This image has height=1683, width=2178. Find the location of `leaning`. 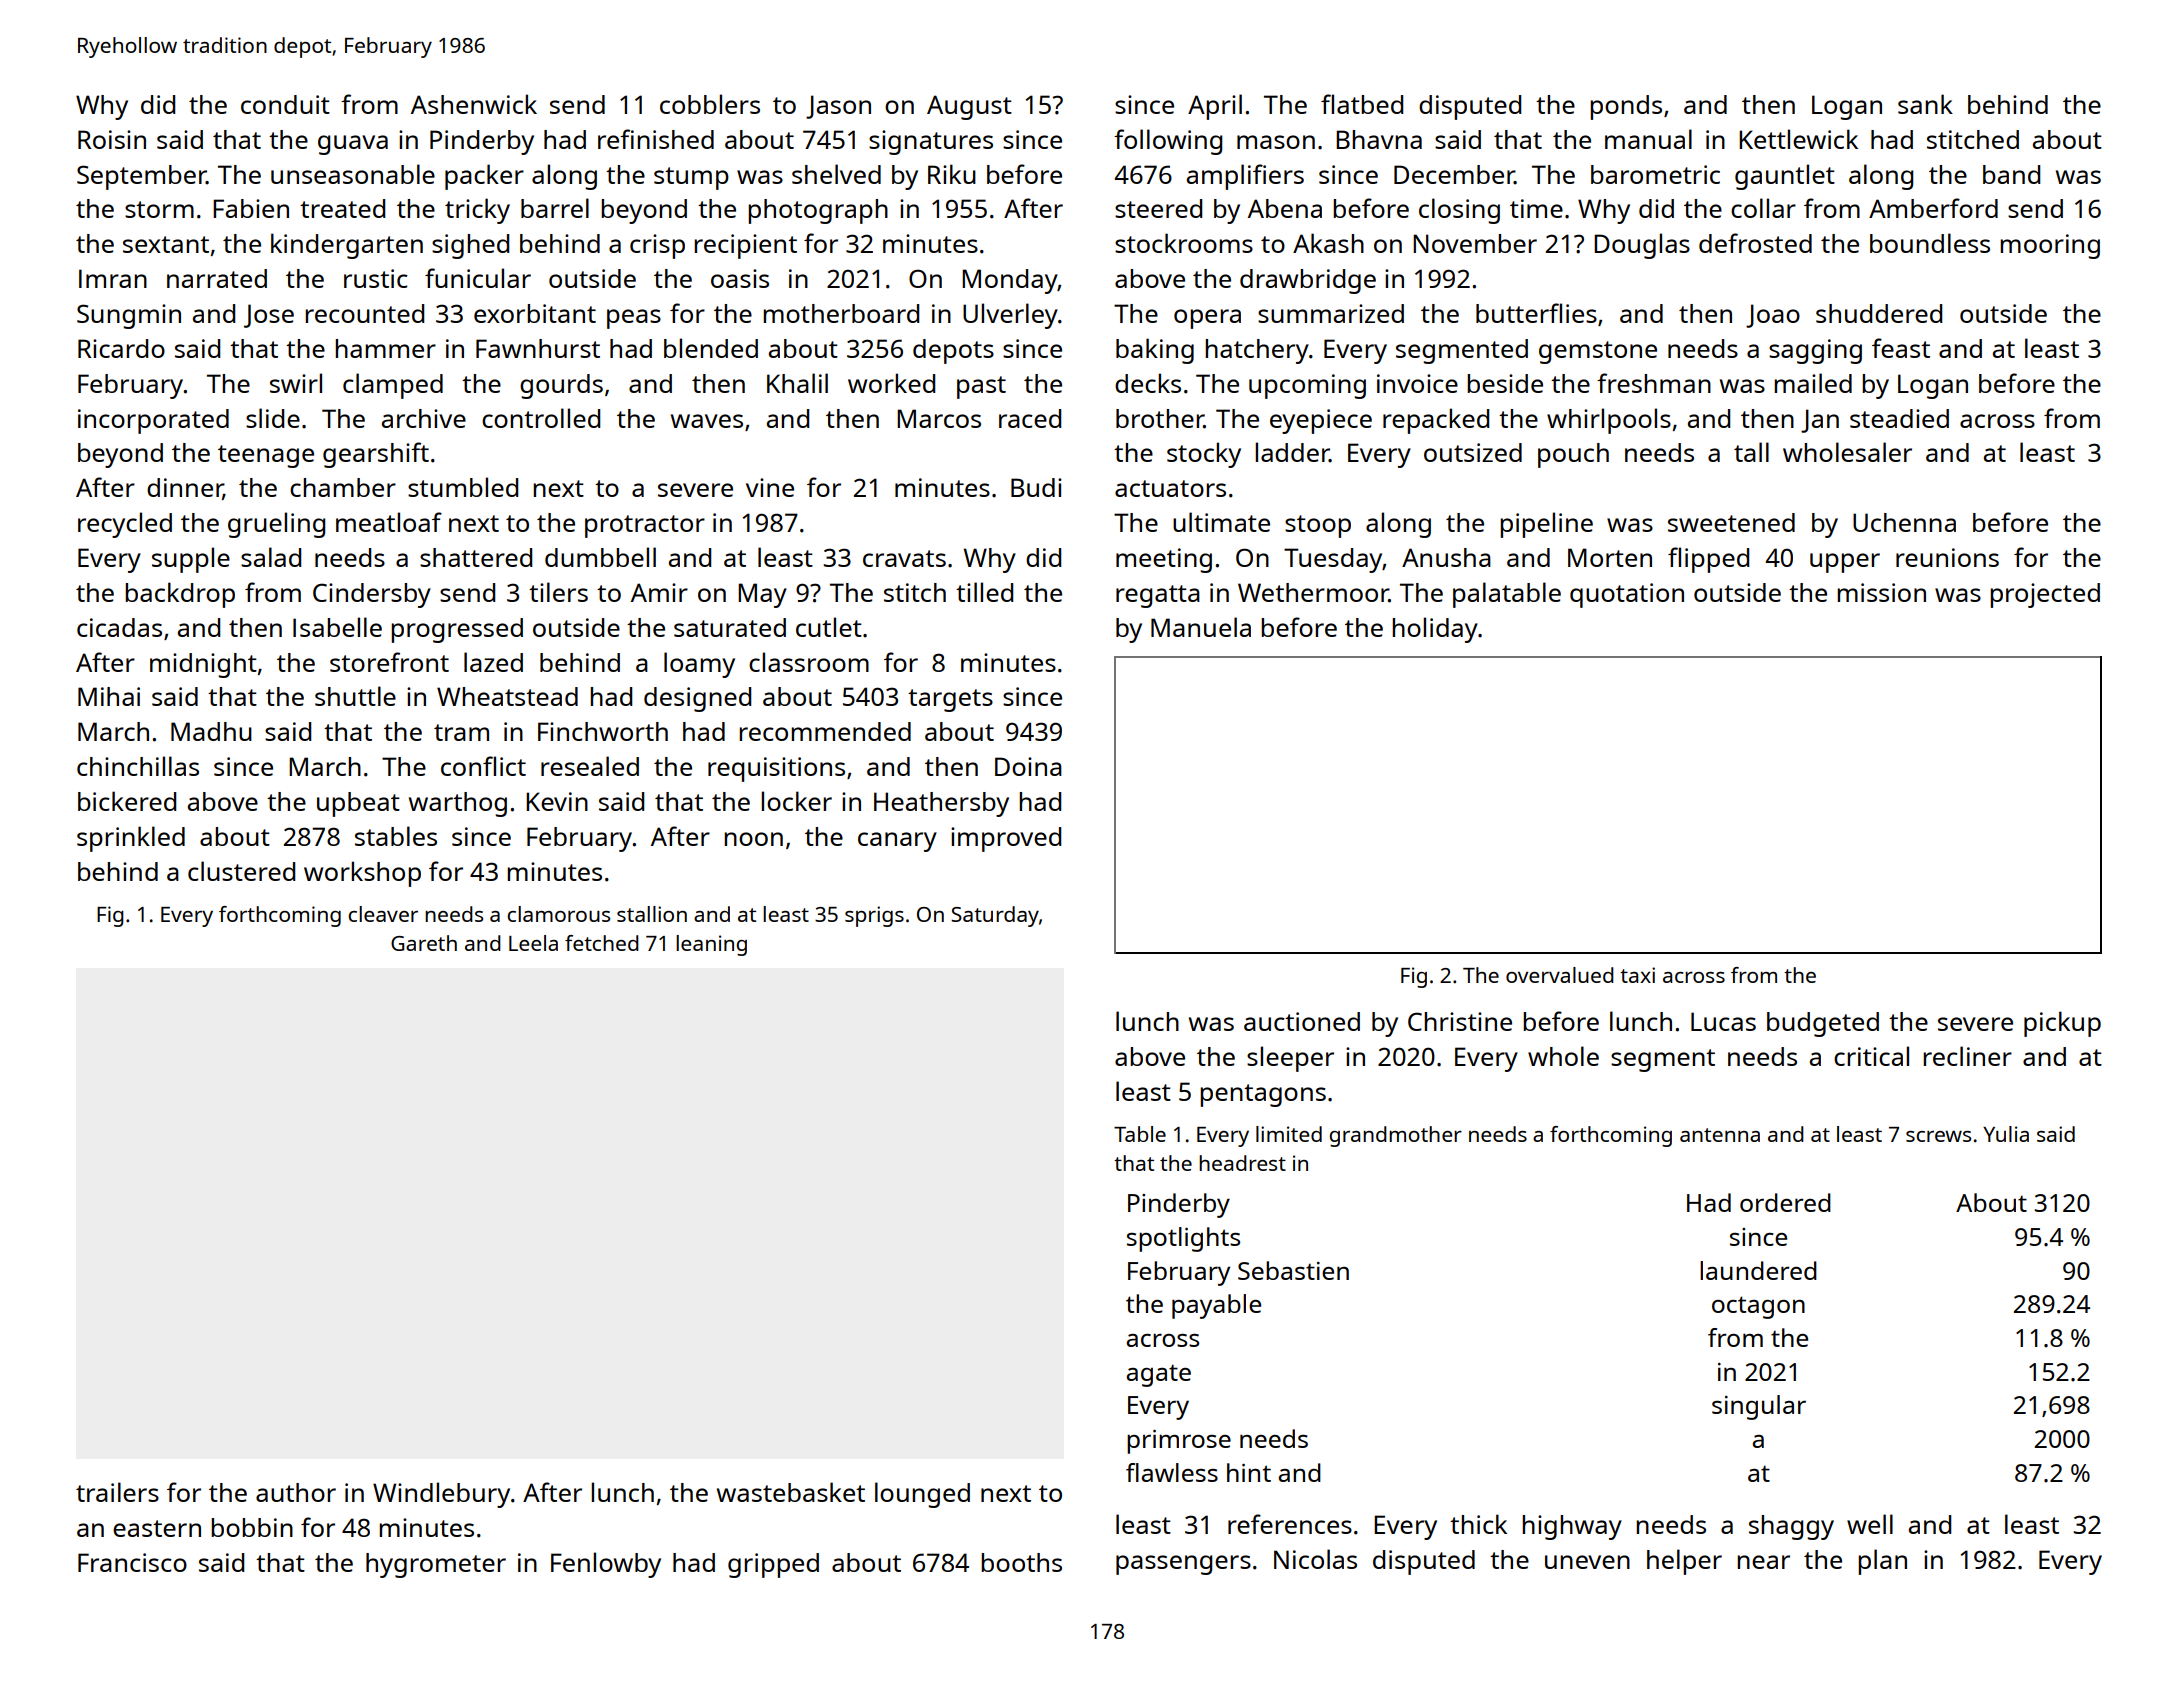

leaning is located at coordinates (711, 945).
